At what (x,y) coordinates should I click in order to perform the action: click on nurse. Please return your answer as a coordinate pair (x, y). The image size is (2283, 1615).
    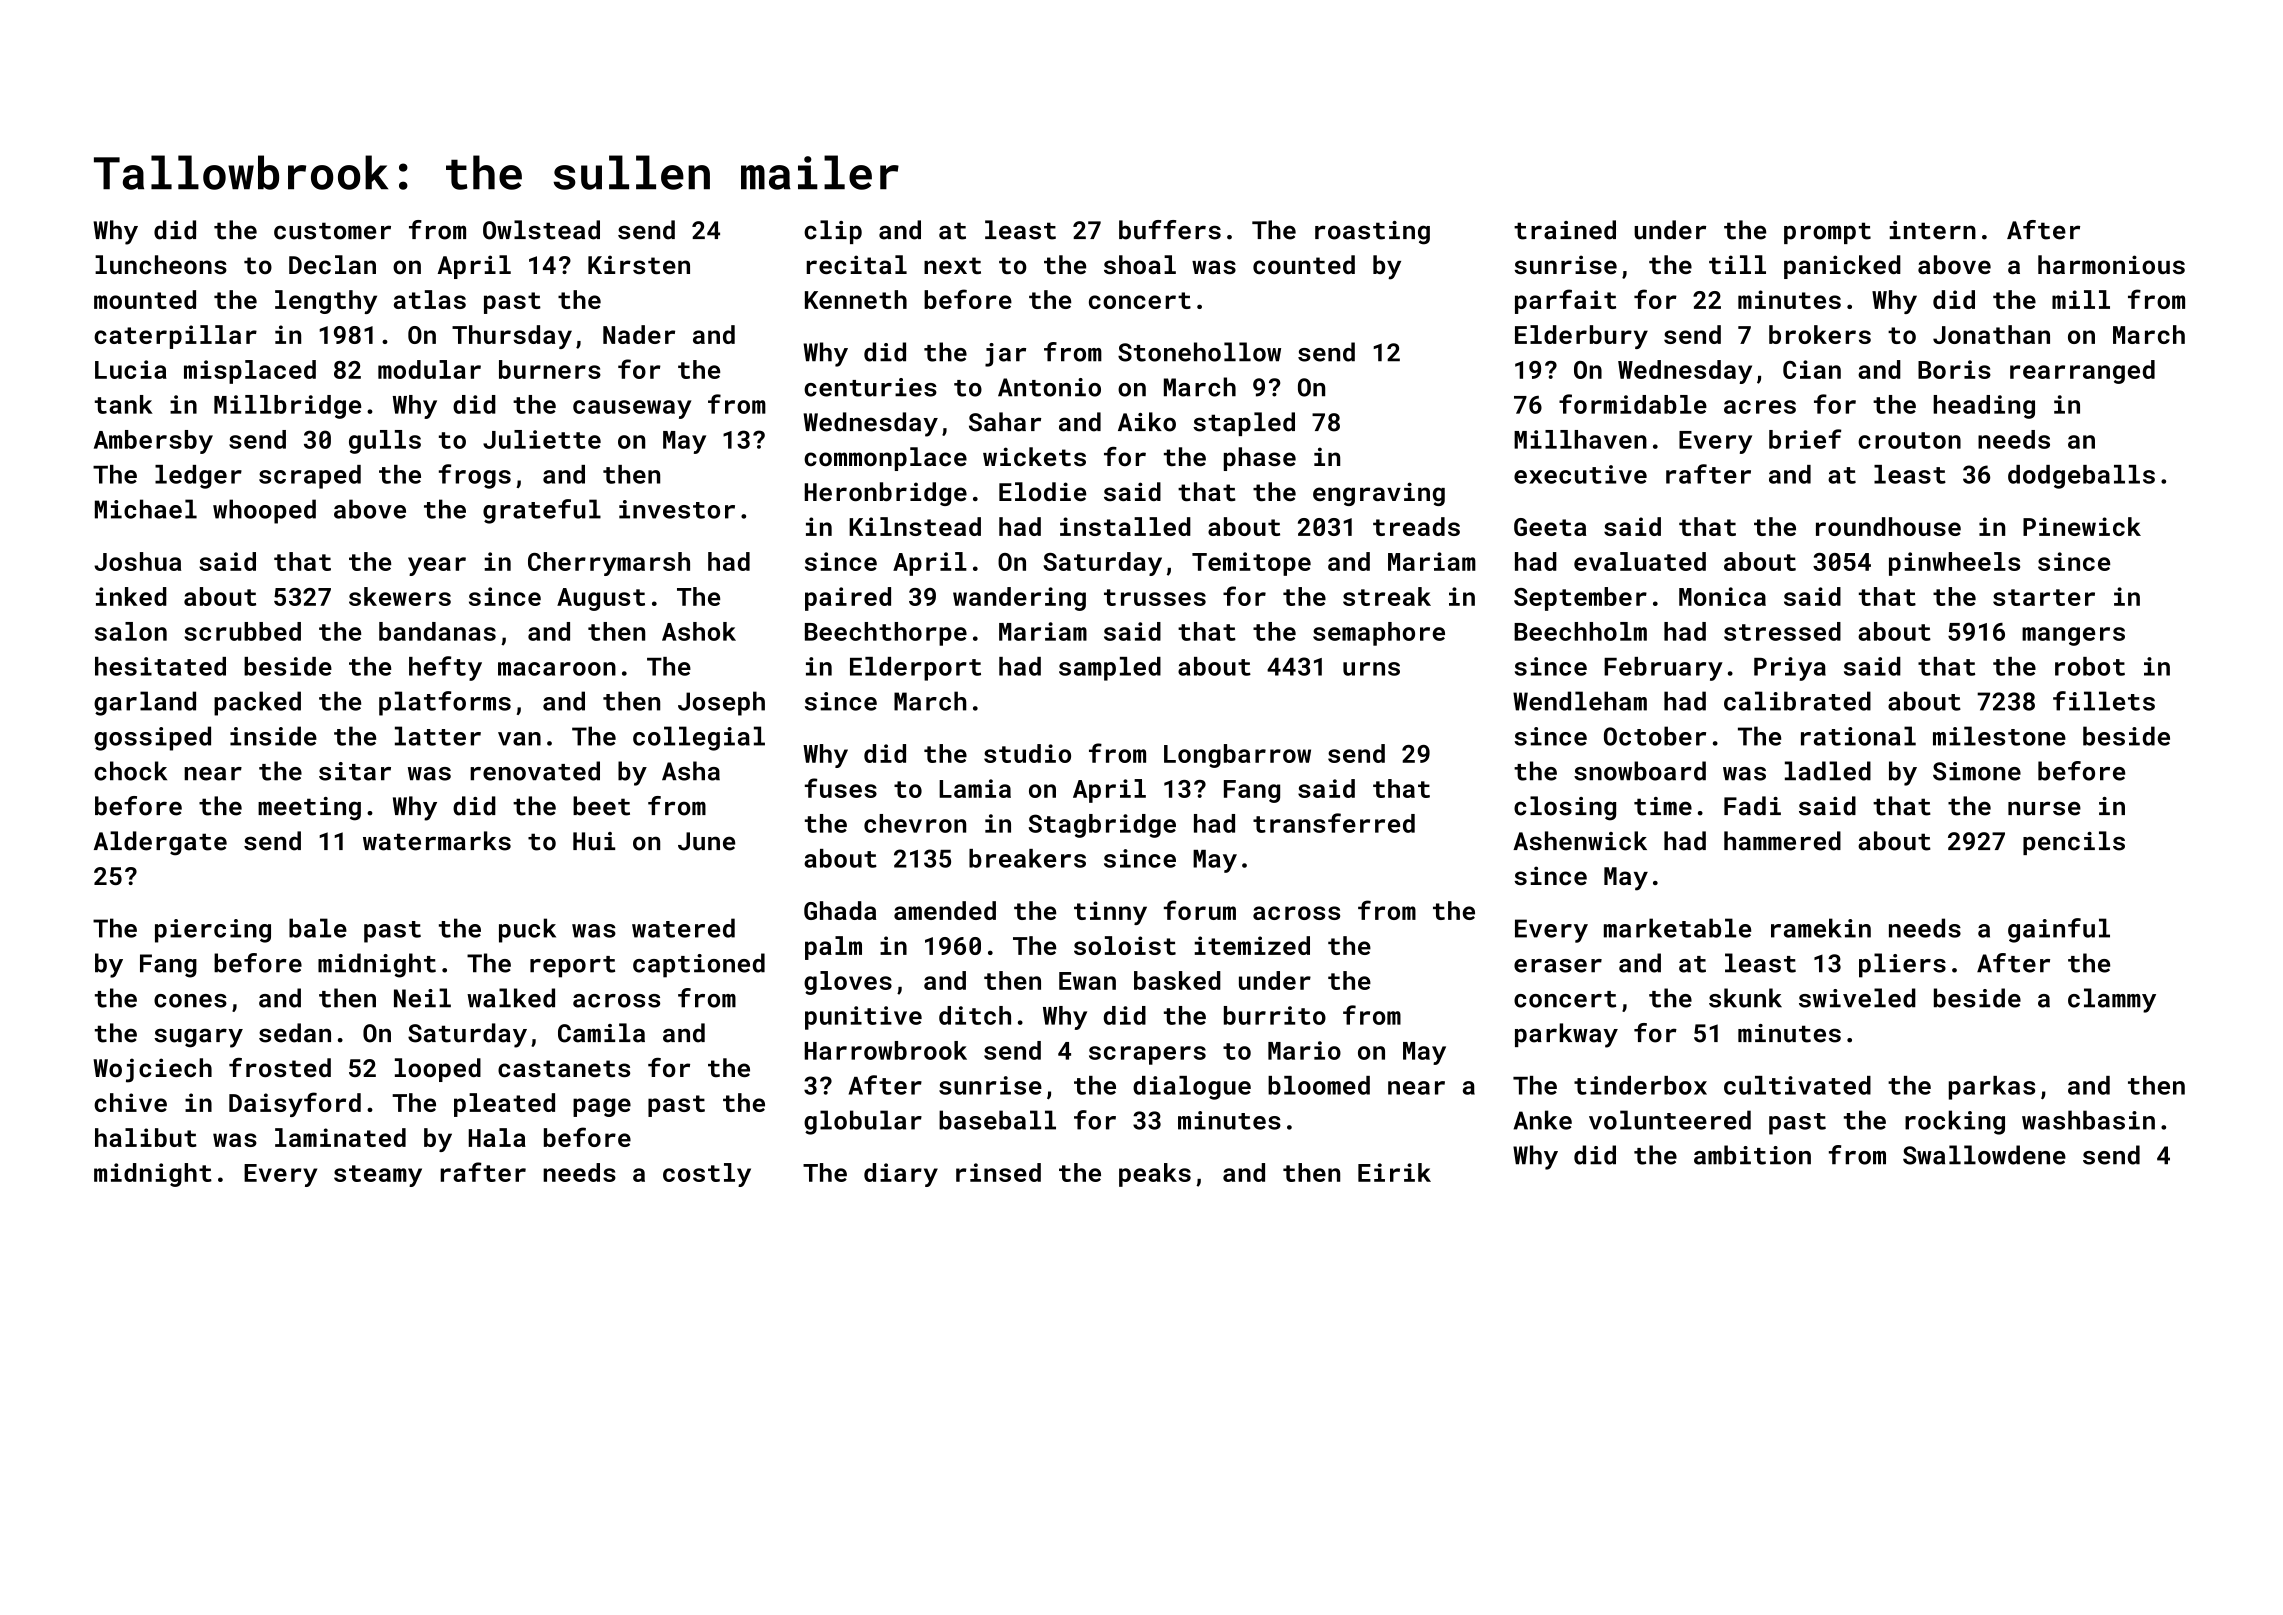
    Looking at the image, I should click on (2044, 808).
